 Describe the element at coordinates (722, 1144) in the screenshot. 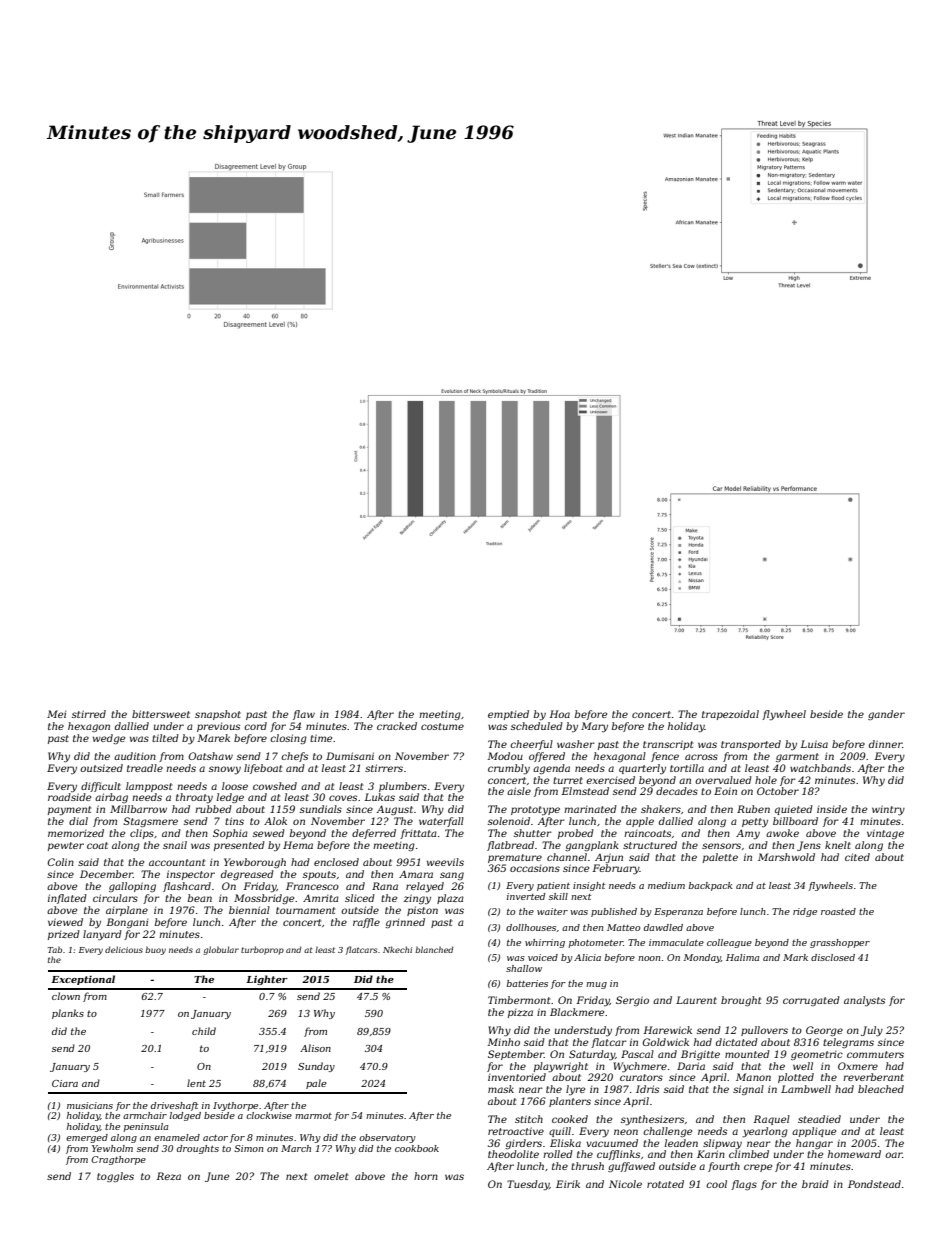

I see `slipway` at that location.
